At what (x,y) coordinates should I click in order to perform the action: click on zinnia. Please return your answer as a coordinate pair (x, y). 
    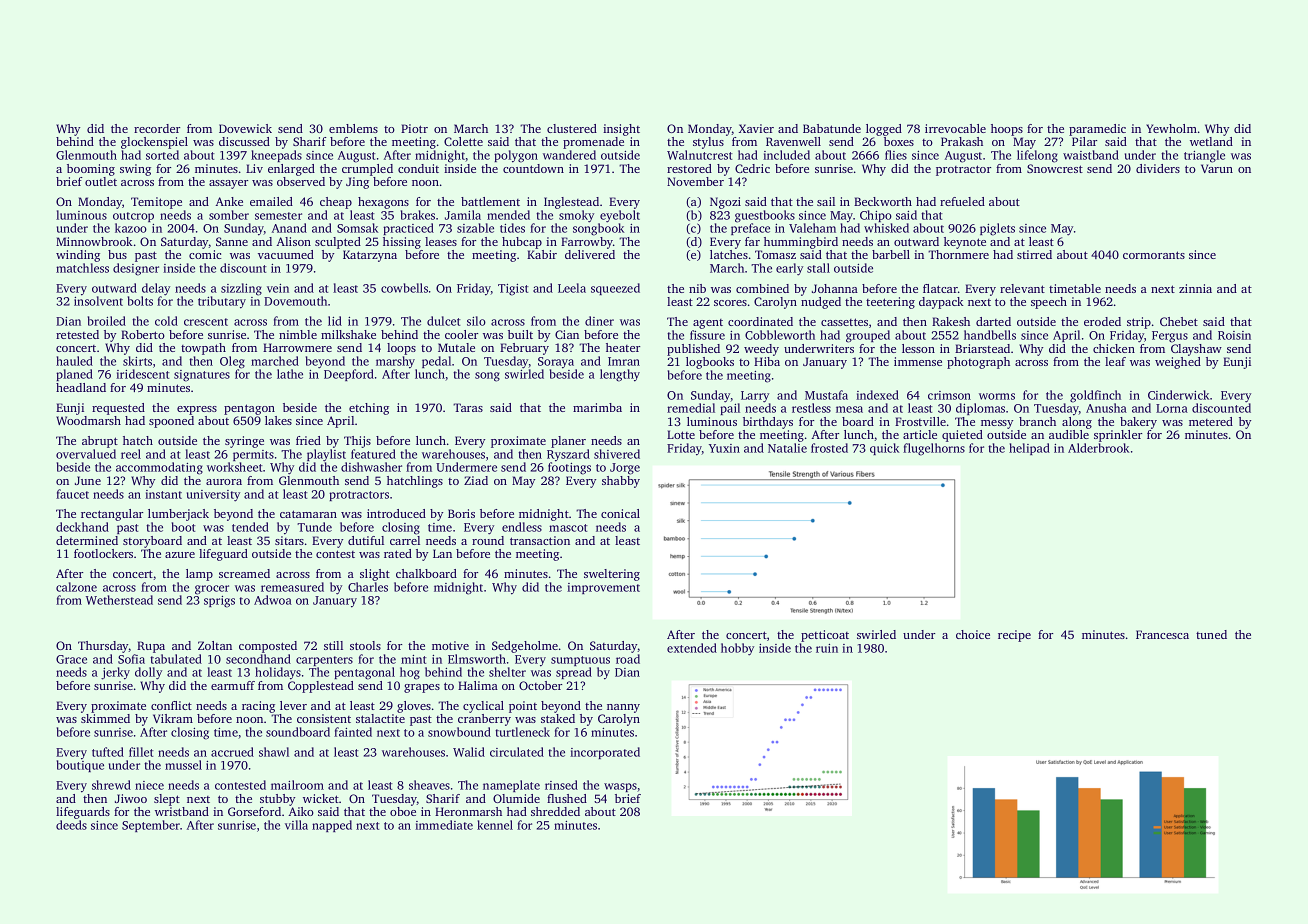
    Looking at the image, I should click on (1195, 288).
